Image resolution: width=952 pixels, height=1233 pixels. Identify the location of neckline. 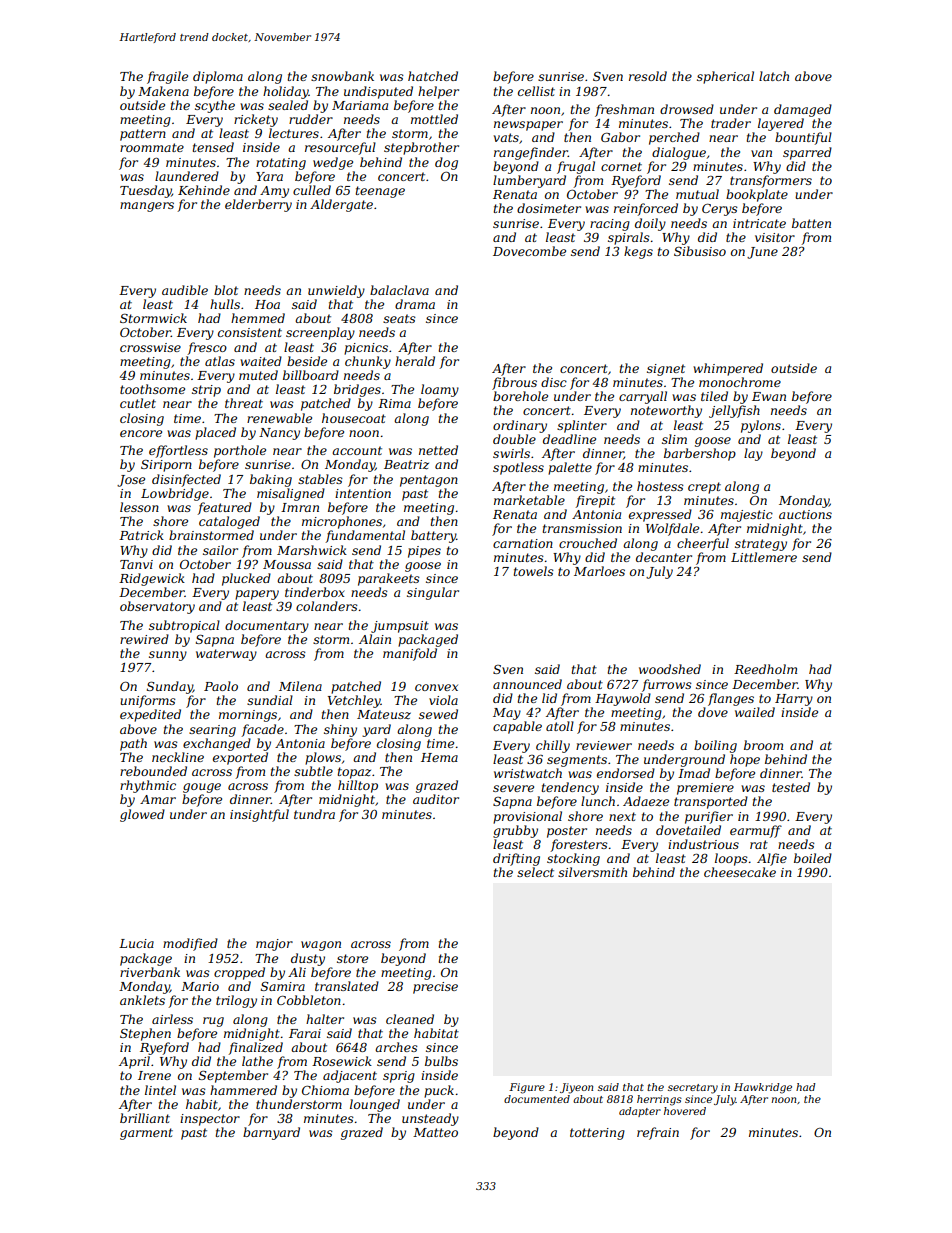
(178, 757).
